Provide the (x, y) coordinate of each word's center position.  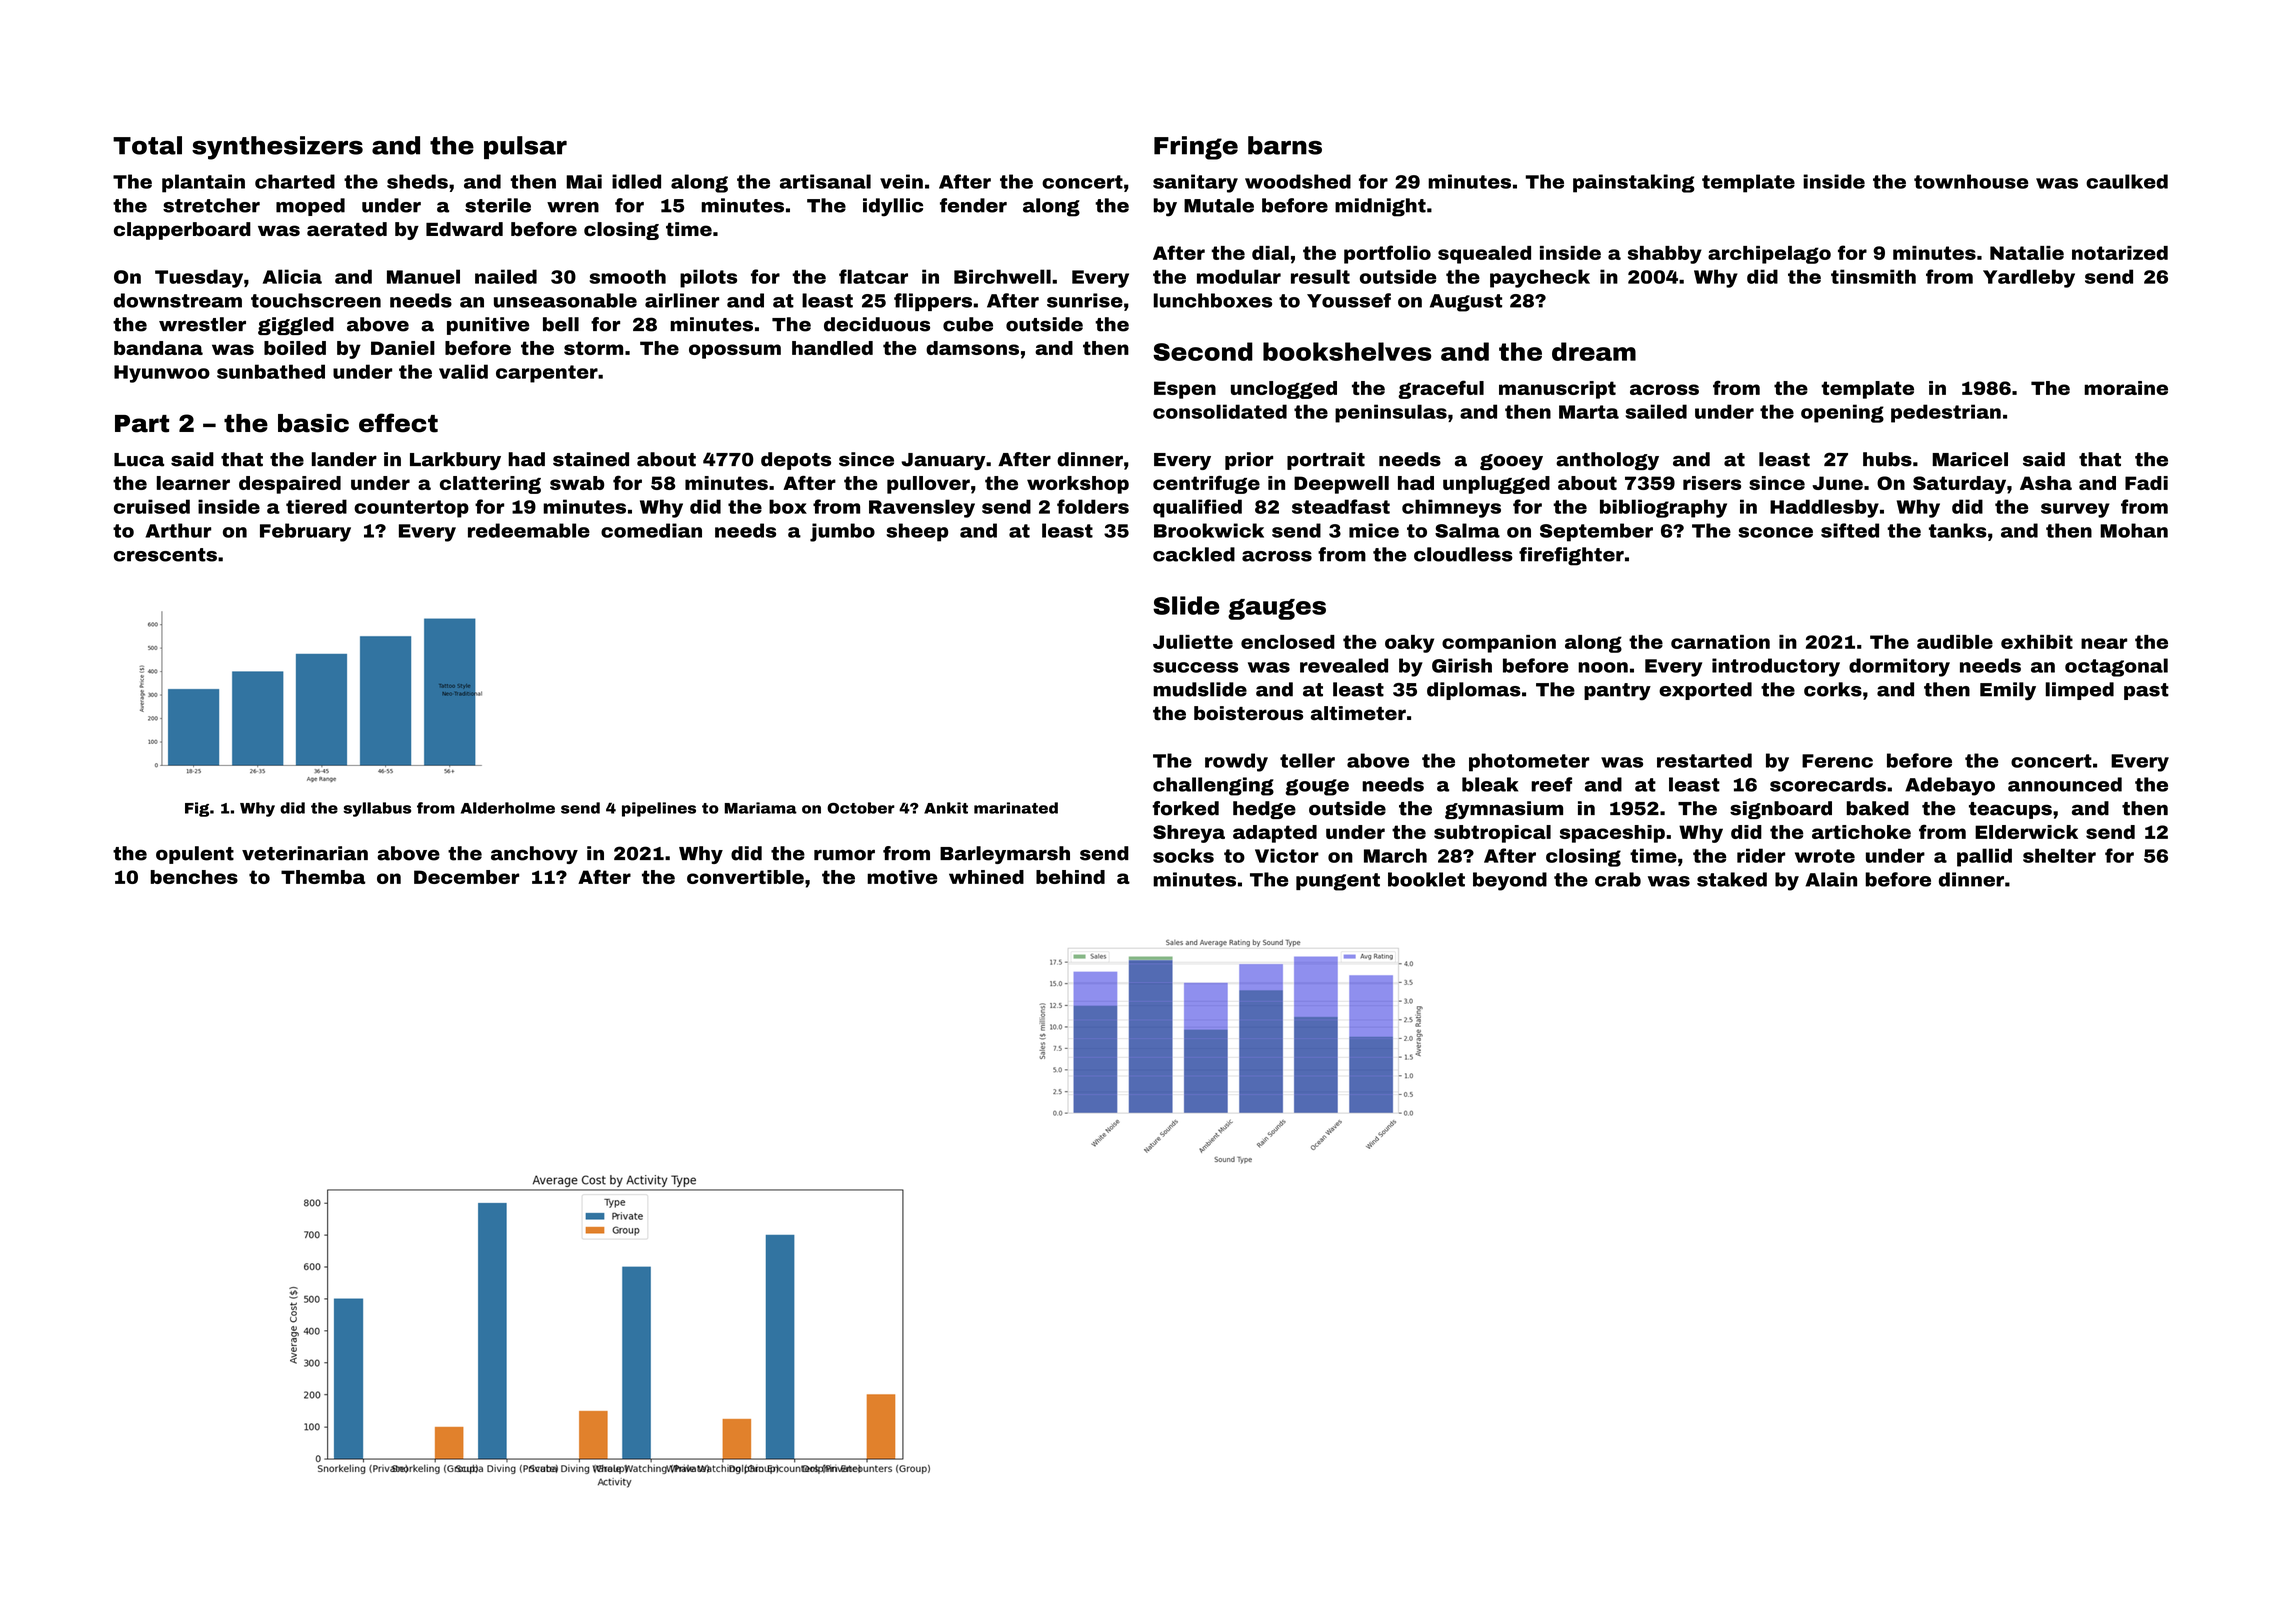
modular (1239, 276)
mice (1374, 530)
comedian (651, 530)
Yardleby (2029, 278)
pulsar (525, 147)
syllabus (377, 809)
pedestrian (1946, 413)
